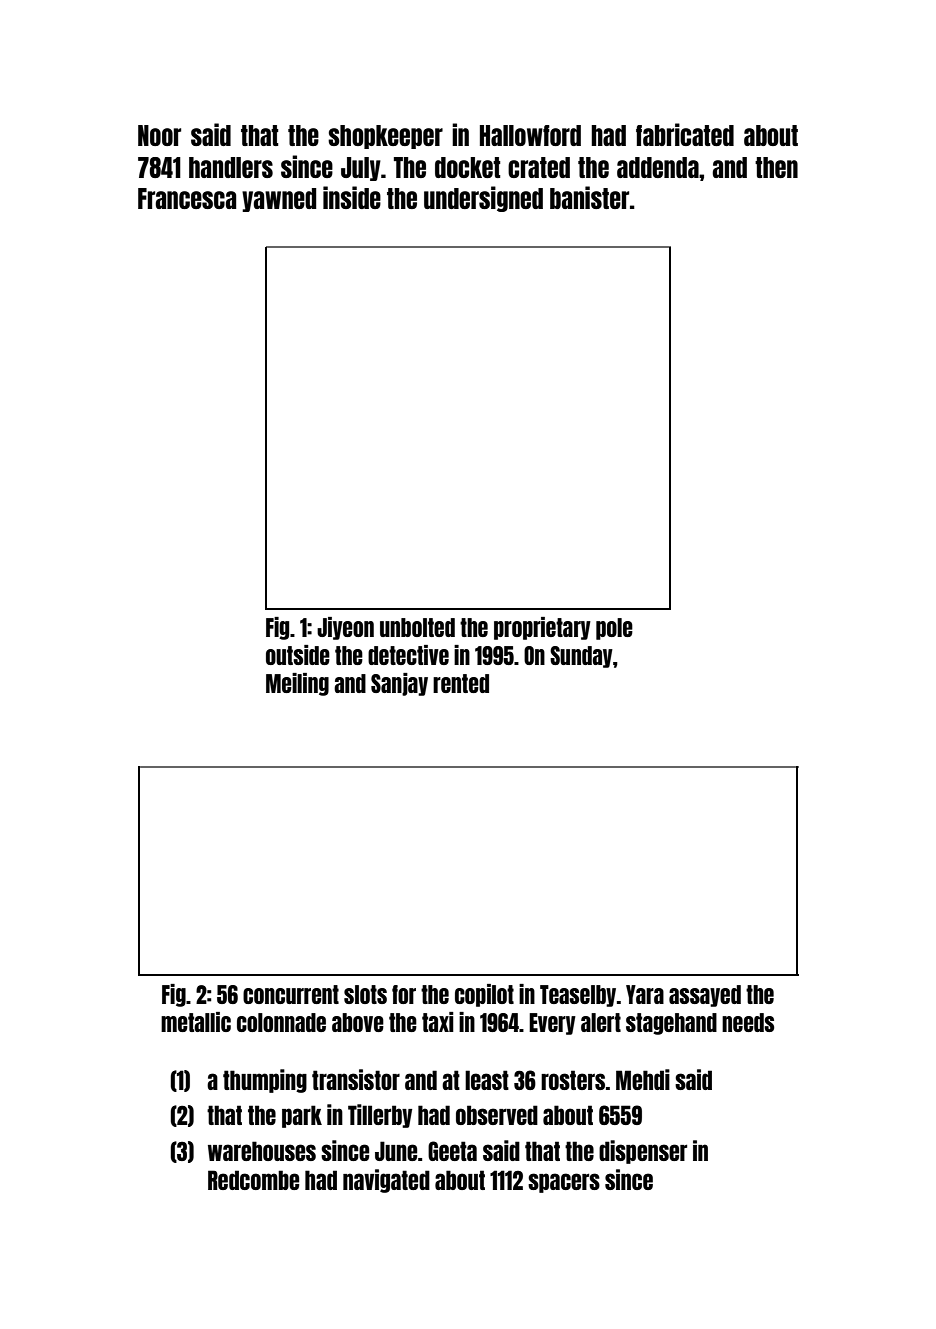 This screenshot has width=936, height=1329. I want to click on Redcombe, so click(253, 1180).
